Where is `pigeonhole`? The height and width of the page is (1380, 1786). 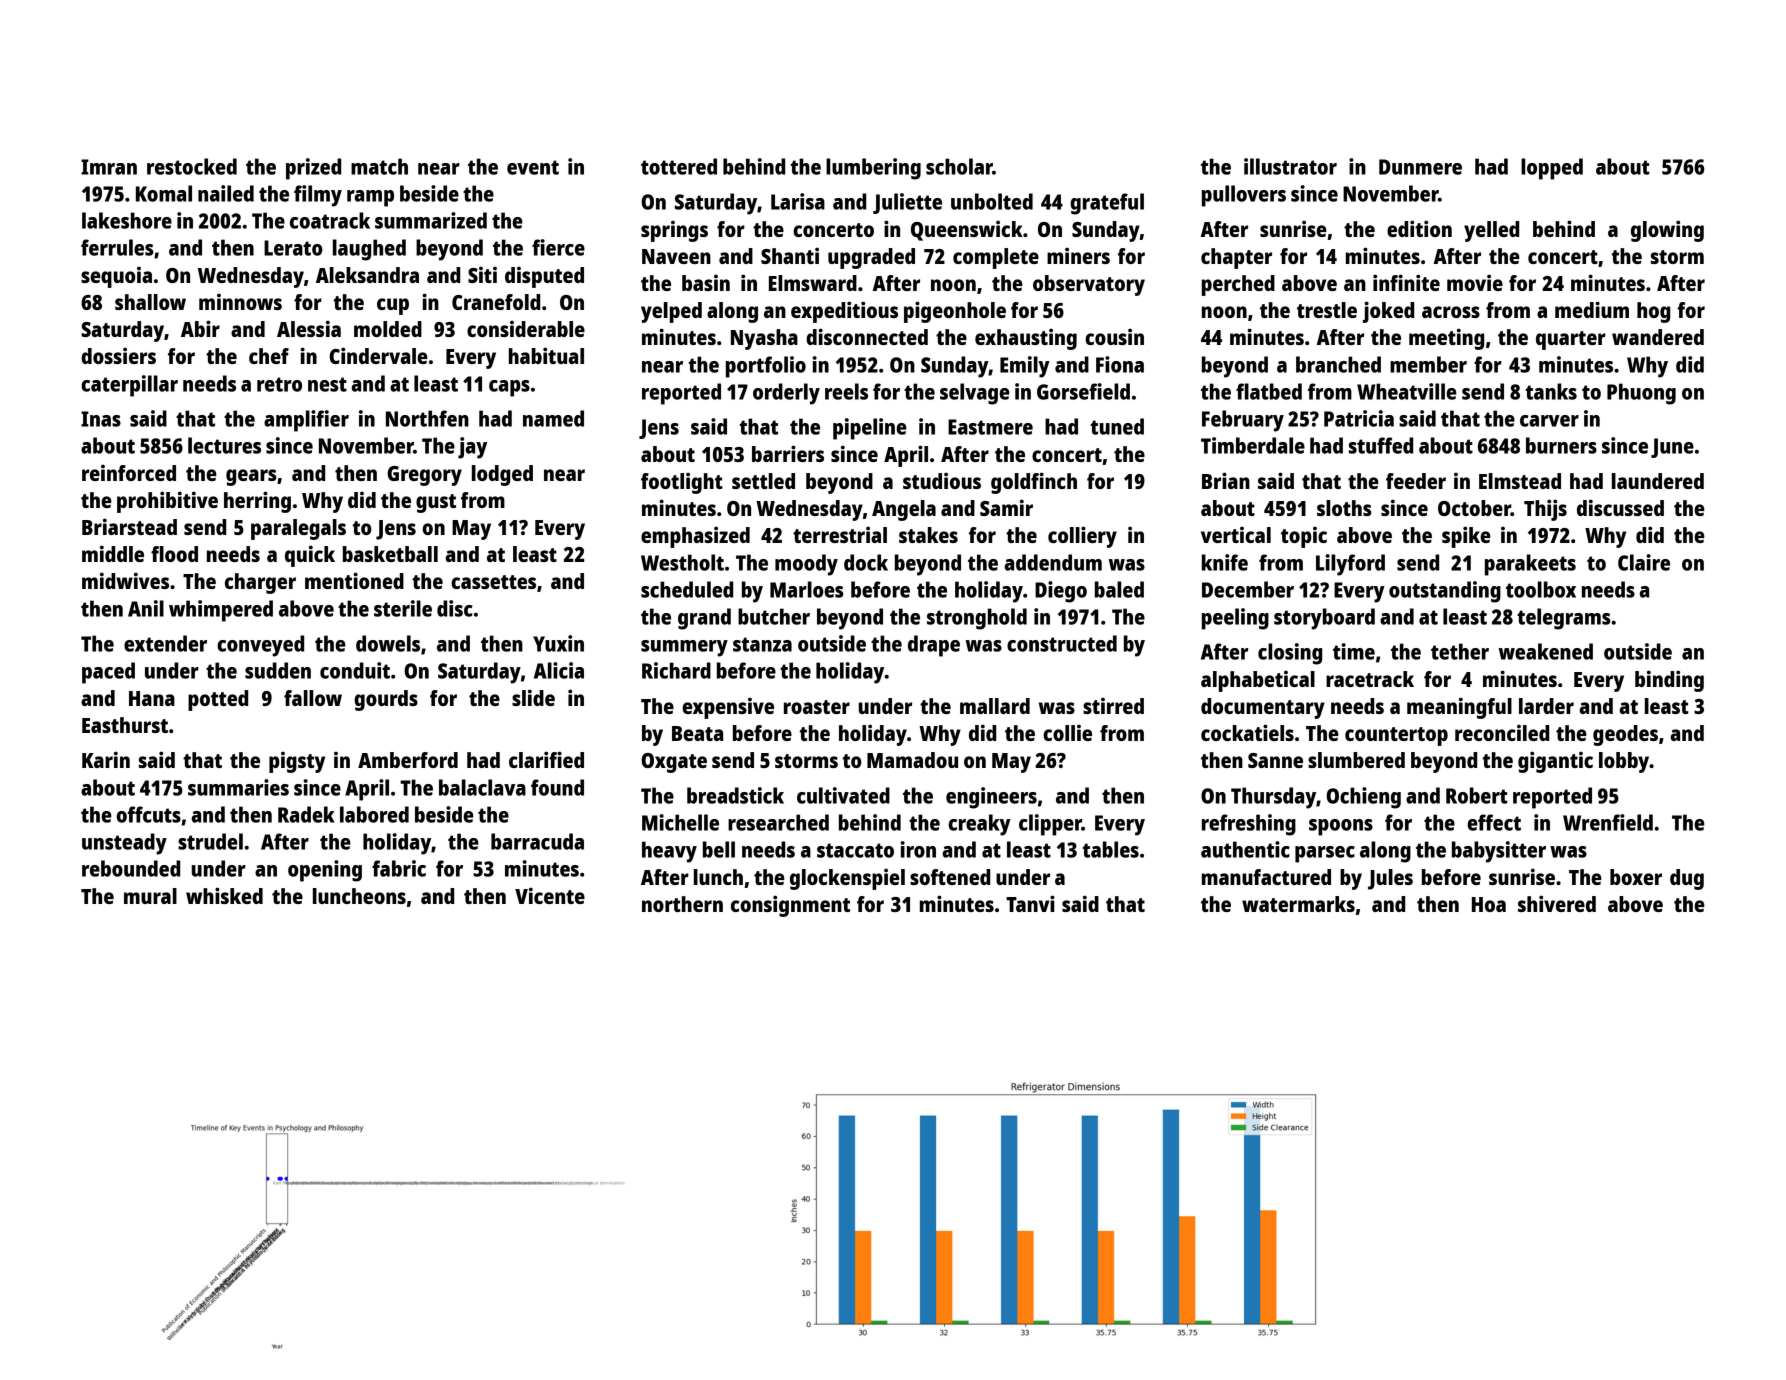
pigeonhole is located at coordinates (955, 312).
